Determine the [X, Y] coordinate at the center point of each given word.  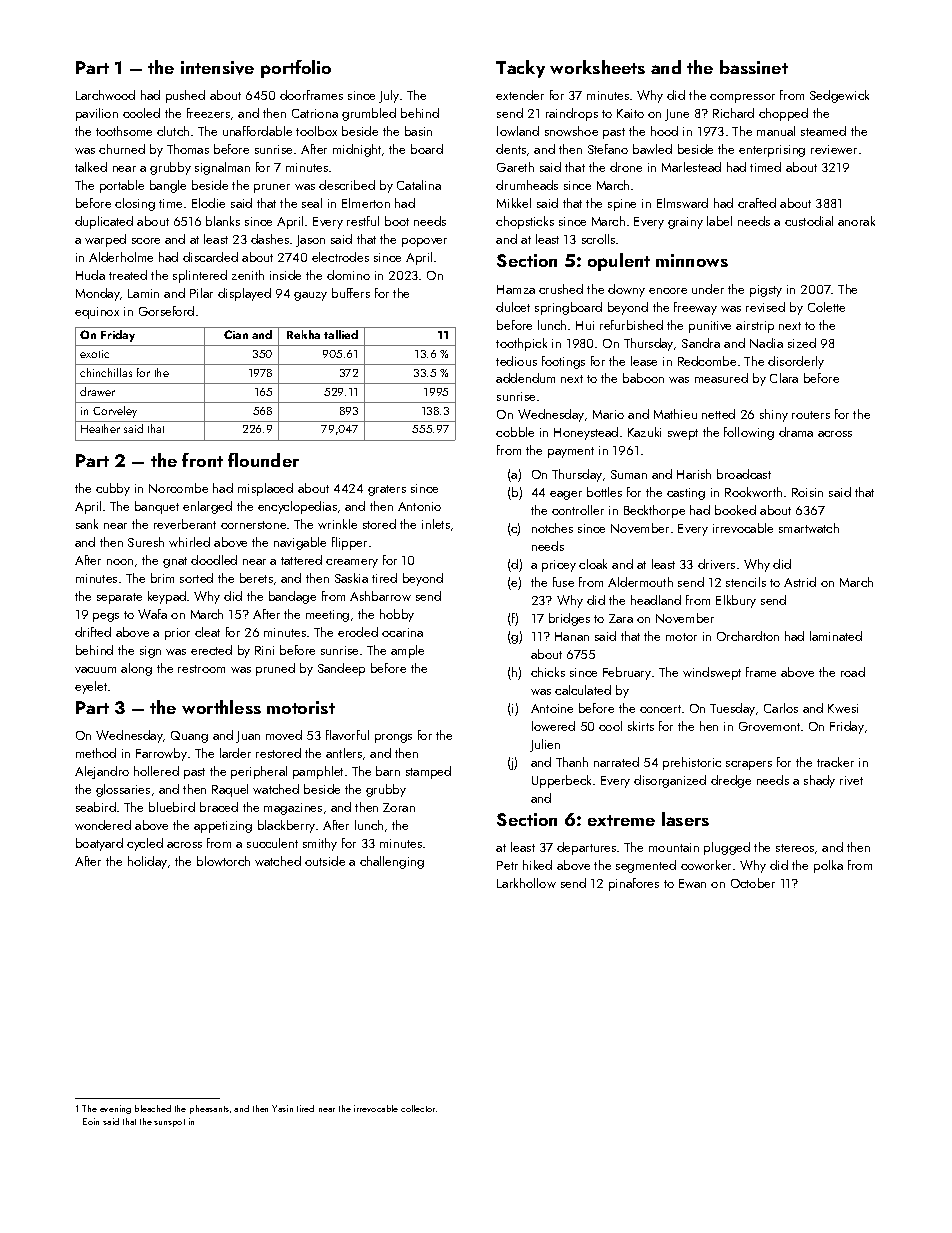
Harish [694, 474]
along [136, 669]
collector [418, 1108]
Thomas [188, 149]
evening [115, 1109]
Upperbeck [561, 781]
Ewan [692, 883]
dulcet [513, 307]
